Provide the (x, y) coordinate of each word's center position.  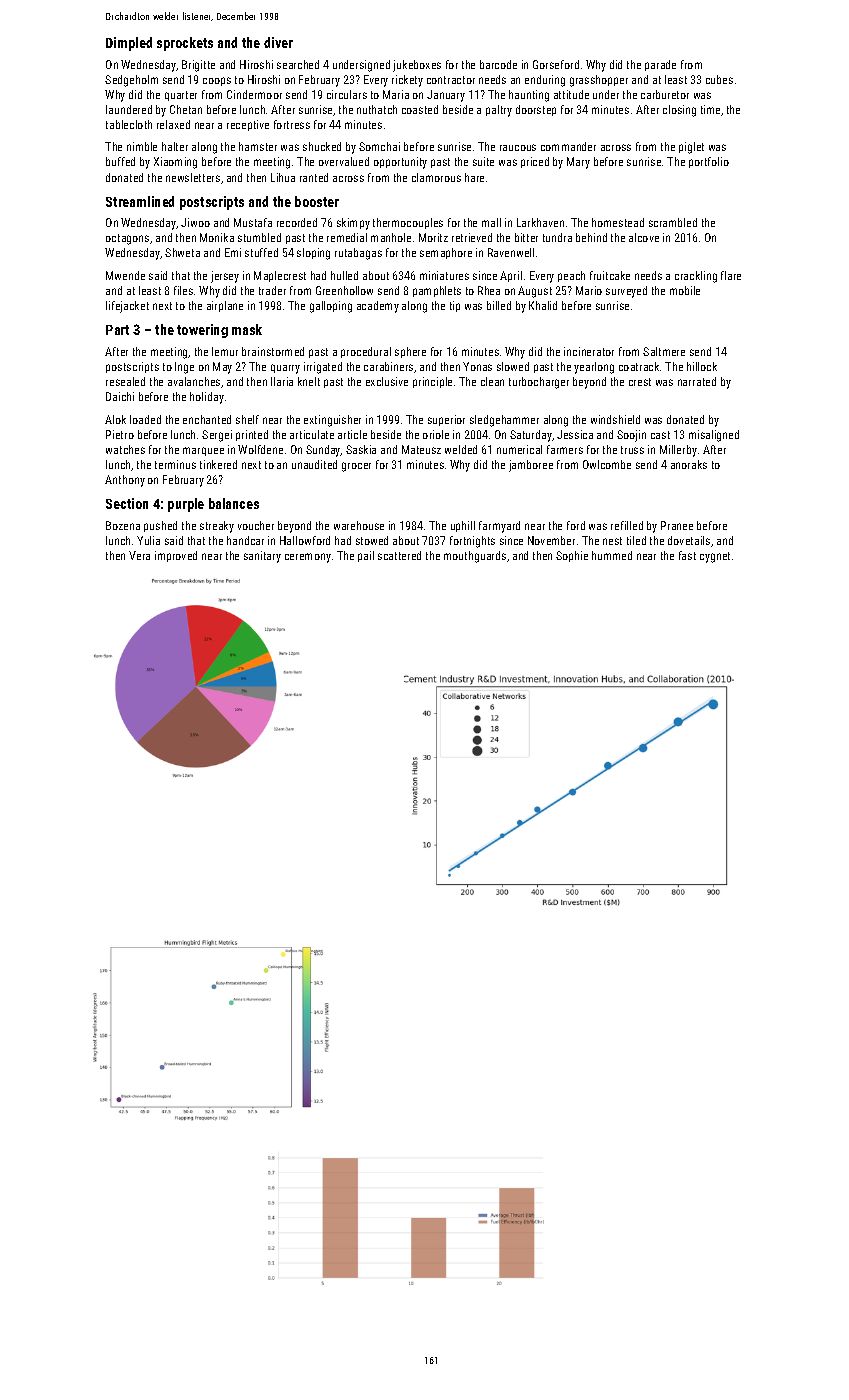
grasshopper (599, 81)
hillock (702, 366)
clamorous (436, 177)
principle (432, 382)
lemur (225, 351)
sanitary (262, 557)
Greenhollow (344, 290)
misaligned (714, 436)
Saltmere (664, 351)
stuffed (261, 252)
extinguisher (332, 421)
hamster (258, 146)
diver (278, 42)
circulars (347, 94)
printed (252, 435)
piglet (691, 148)
